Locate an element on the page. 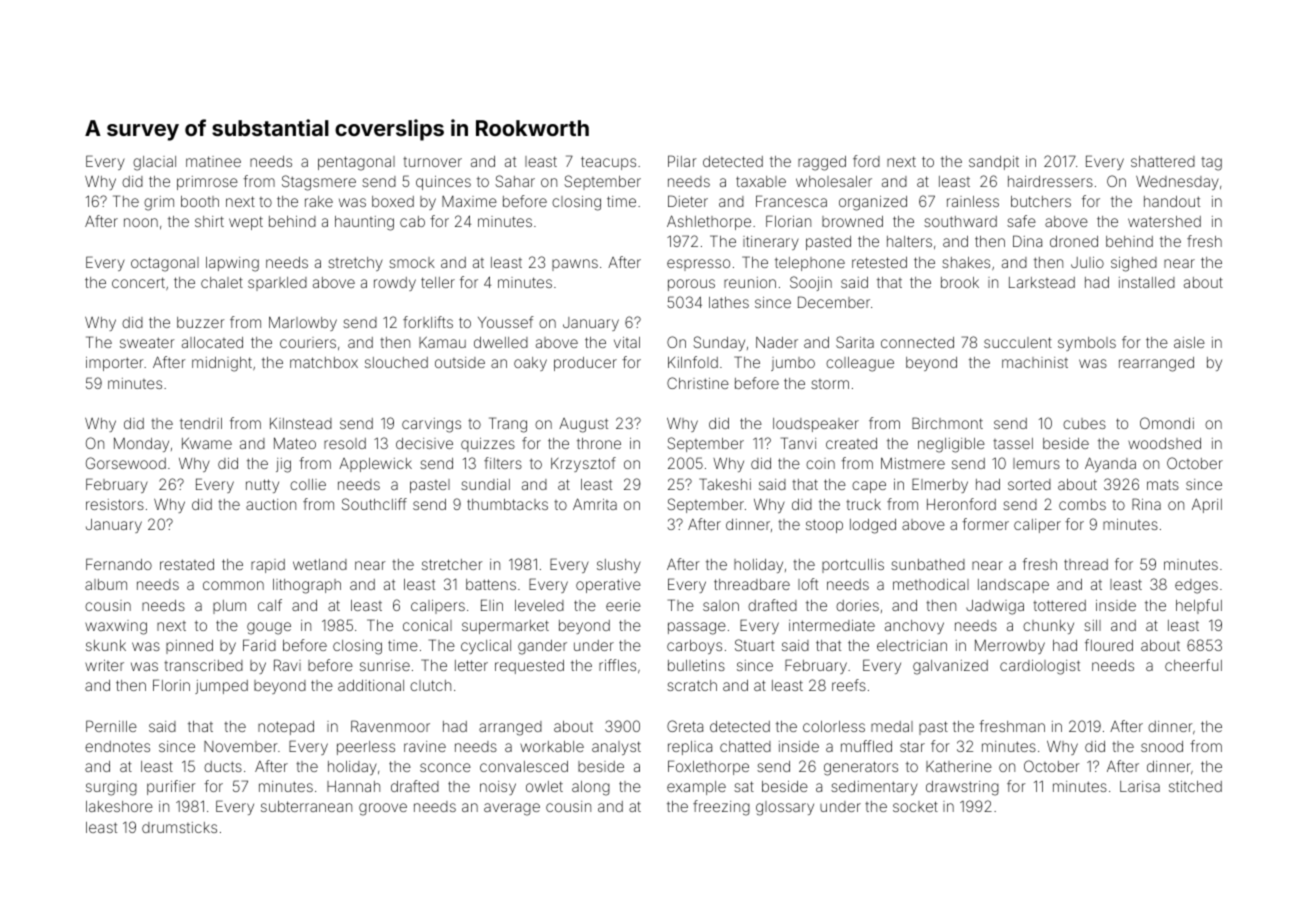 The width and height of the image is (1308, 924). medal is located at coordinates (892, 726).
